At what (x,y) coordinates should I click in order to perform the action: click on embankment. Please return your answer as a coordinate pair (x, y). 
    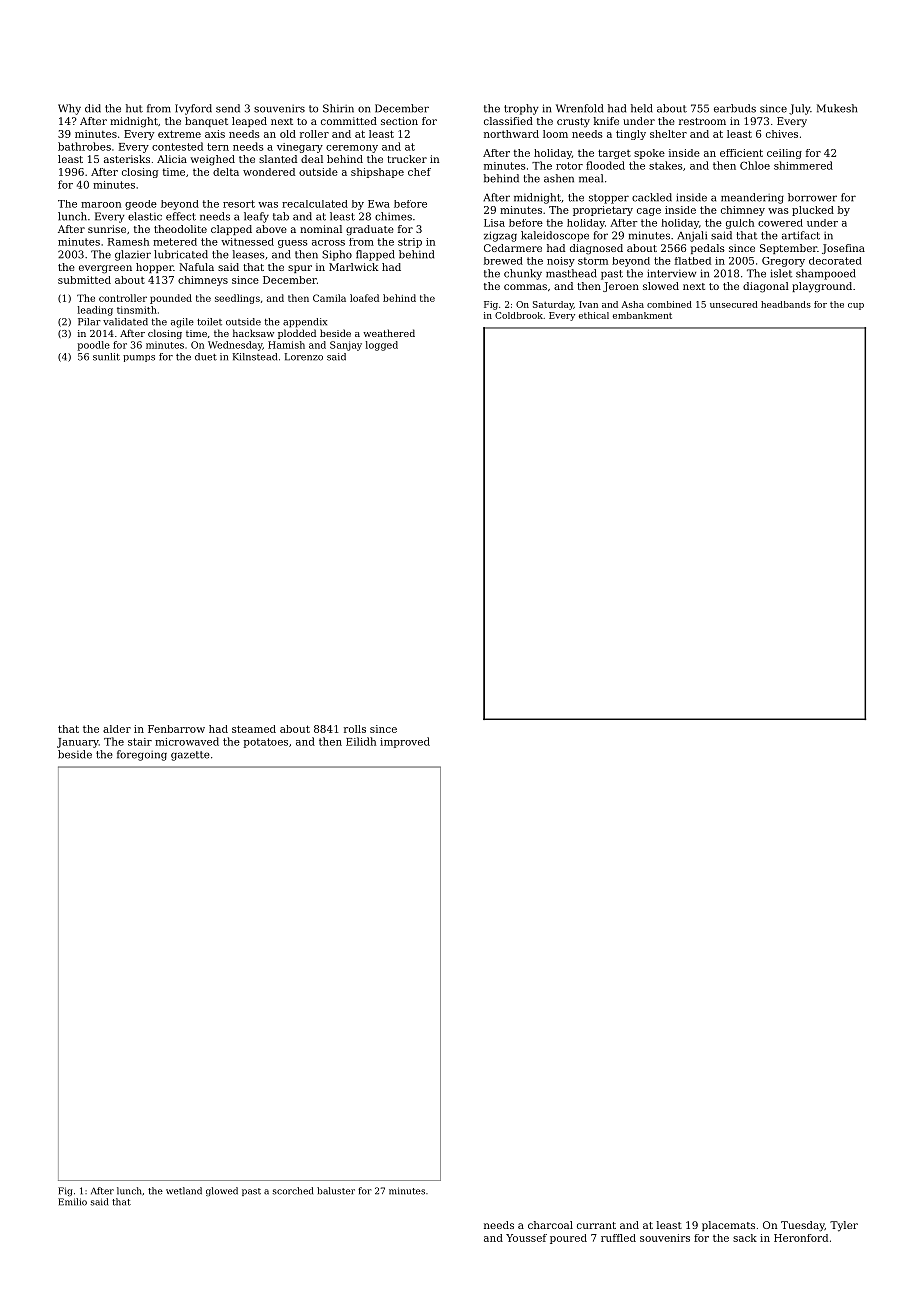
    Looking at the image, I should click on (642, 315).
